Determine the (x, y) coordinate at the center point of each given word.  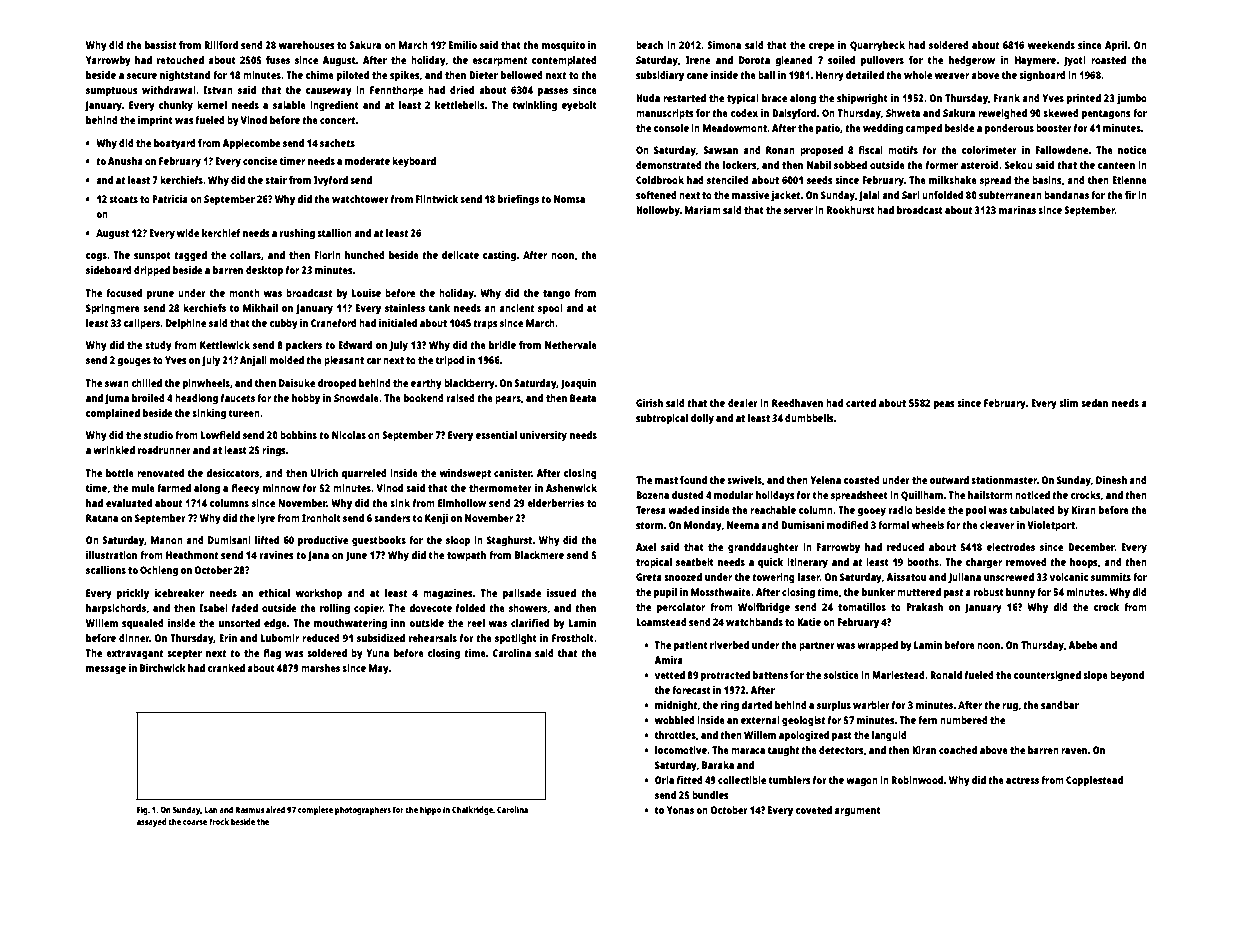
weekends (1051, 45)
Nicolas (349, 435)
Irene (698, 60)
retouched (180, 60)
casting (499, 256)
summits (1111, 577)
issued (561, 593)
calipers (142, 324)
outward (949, 480)
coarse (195, 822)
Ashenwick (571, 488)
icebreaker (179, 593)
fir (1130, 195)
